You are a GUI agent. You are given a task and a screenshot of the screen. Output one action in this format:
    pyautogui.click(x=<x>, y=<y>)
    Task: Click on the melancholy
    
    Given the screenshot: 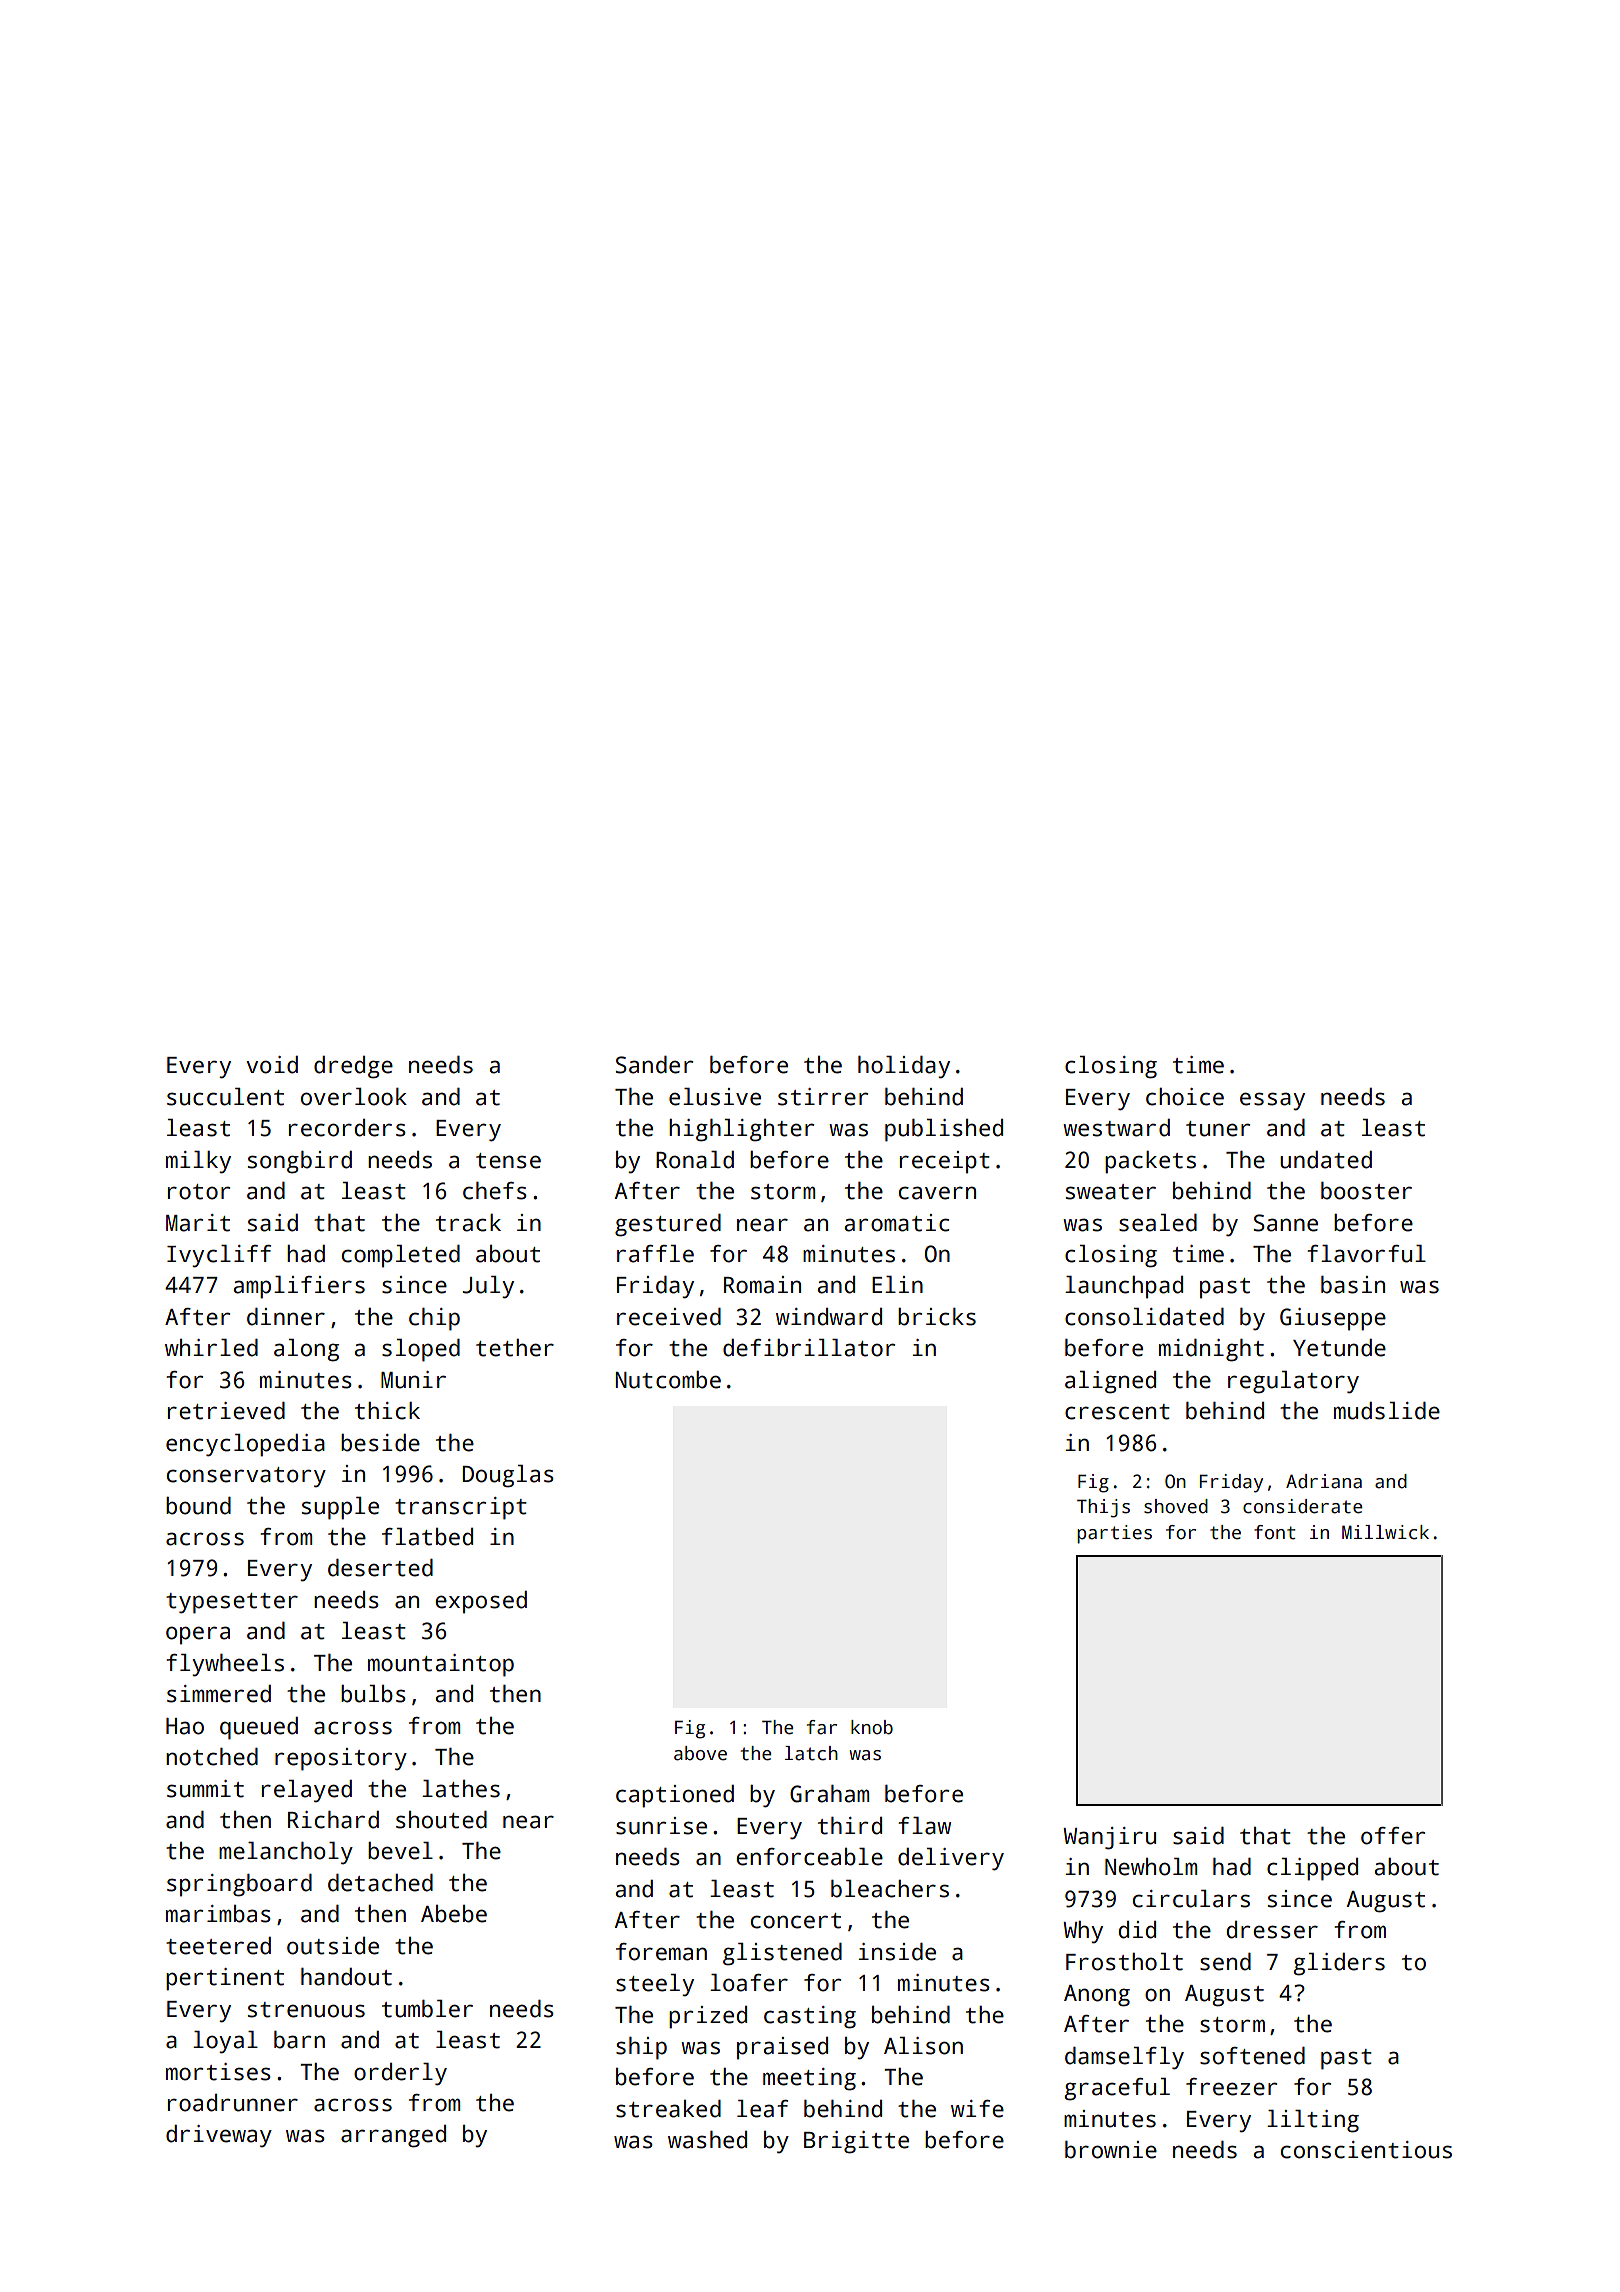 What is the action you would take?
    pyautogui.click(x=286, y=1853)
